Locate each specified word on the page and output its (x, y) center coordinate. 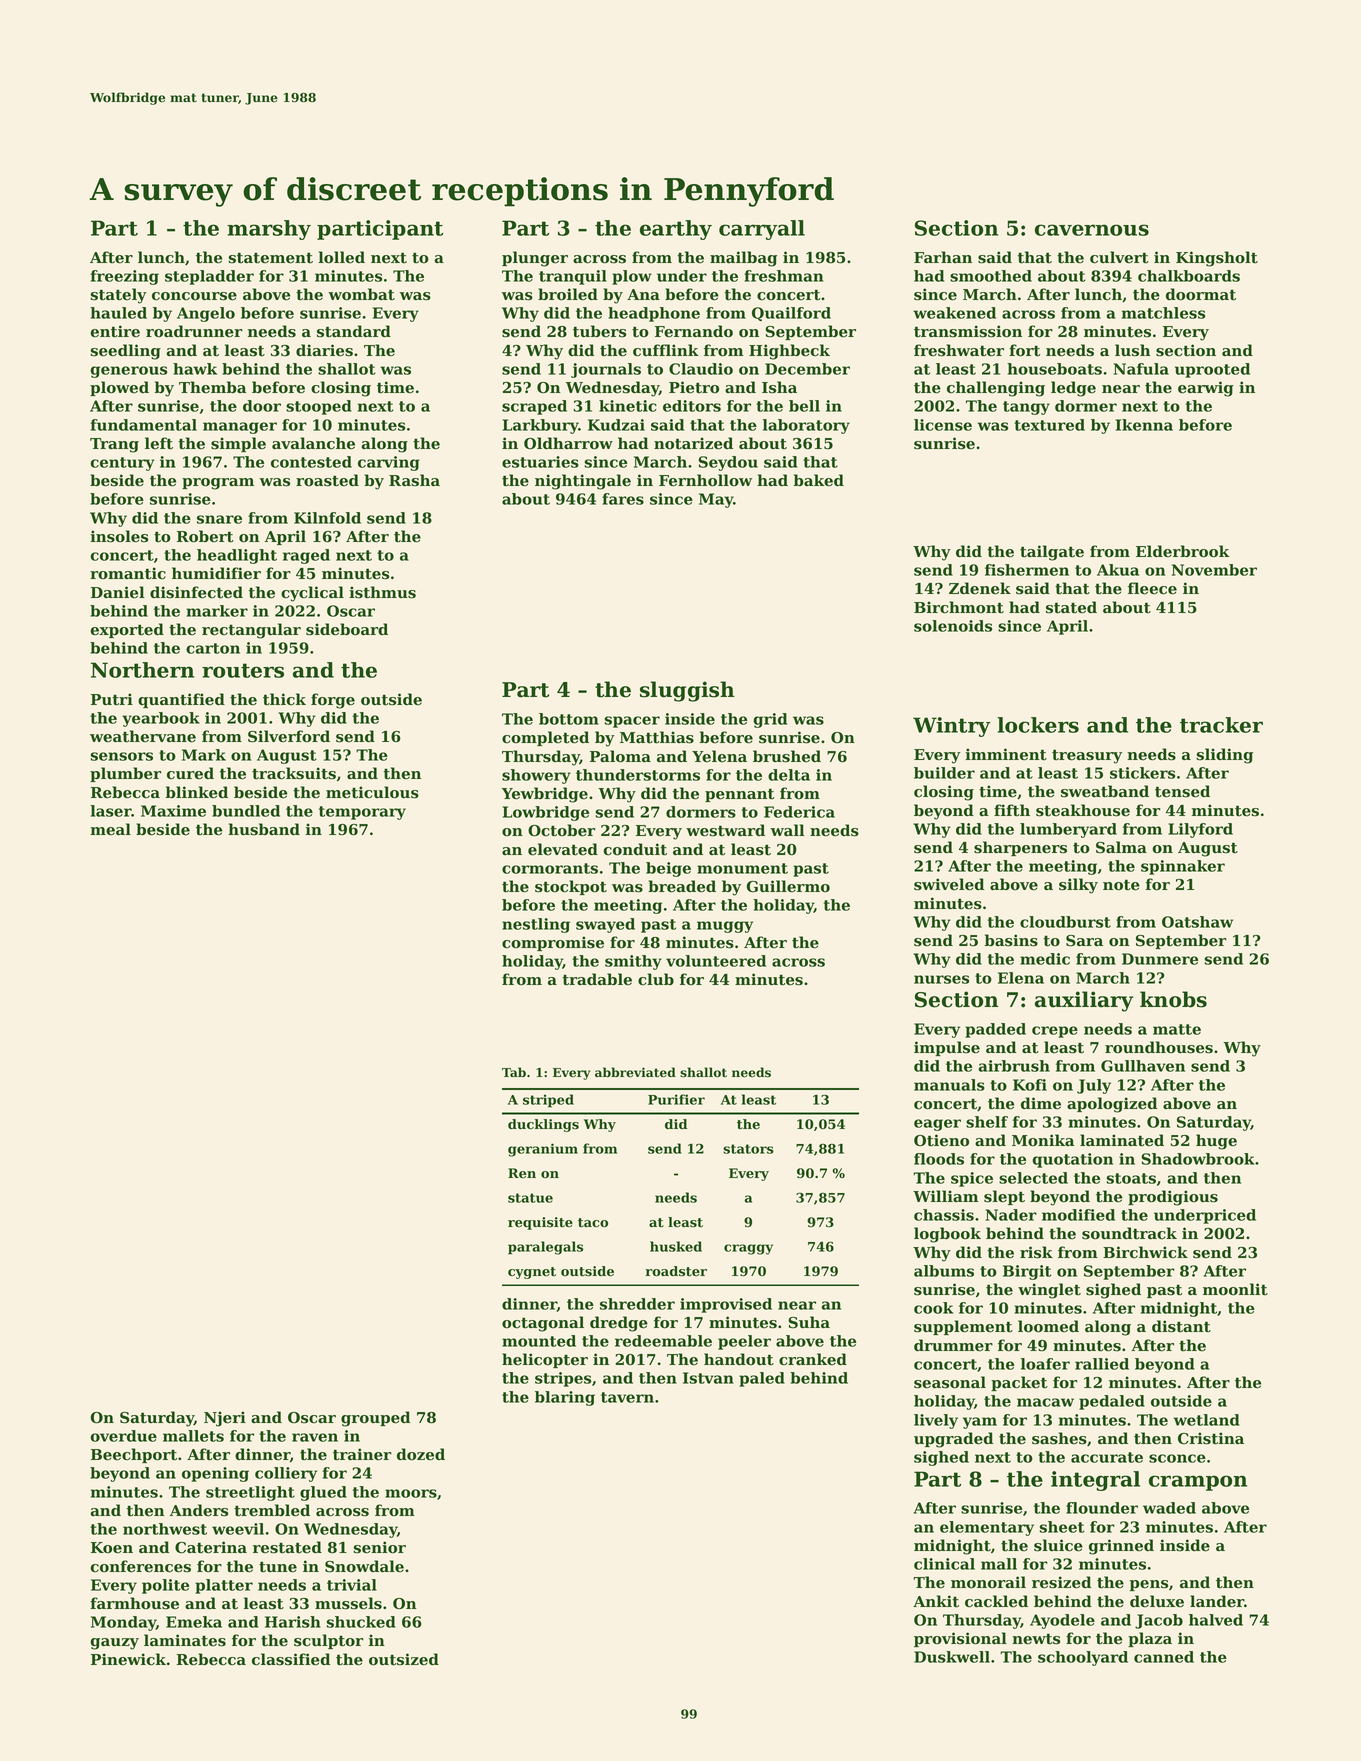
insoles (119, 536)
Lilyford (1200, 830)
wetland (1207, 1420)
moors (411, 1493)
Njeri (225, 1419)
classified (291, 1659)
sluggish (687, 691)
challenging (996, 389)
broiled (568, 294)
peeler (744, 1342)
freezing (125, 277)
